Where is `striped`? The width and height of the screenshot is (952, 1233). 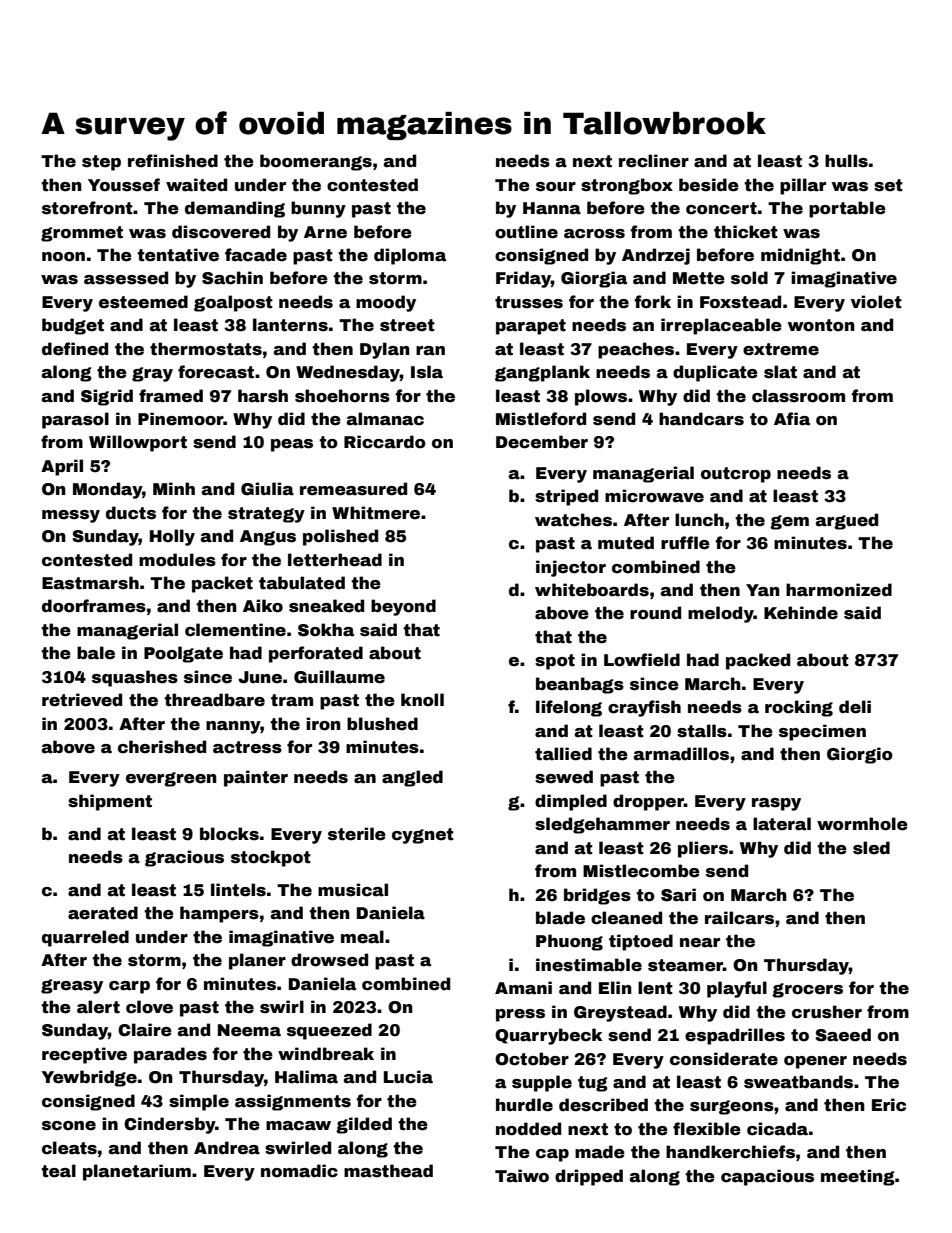 striped is located at coordinates (566, 497).
